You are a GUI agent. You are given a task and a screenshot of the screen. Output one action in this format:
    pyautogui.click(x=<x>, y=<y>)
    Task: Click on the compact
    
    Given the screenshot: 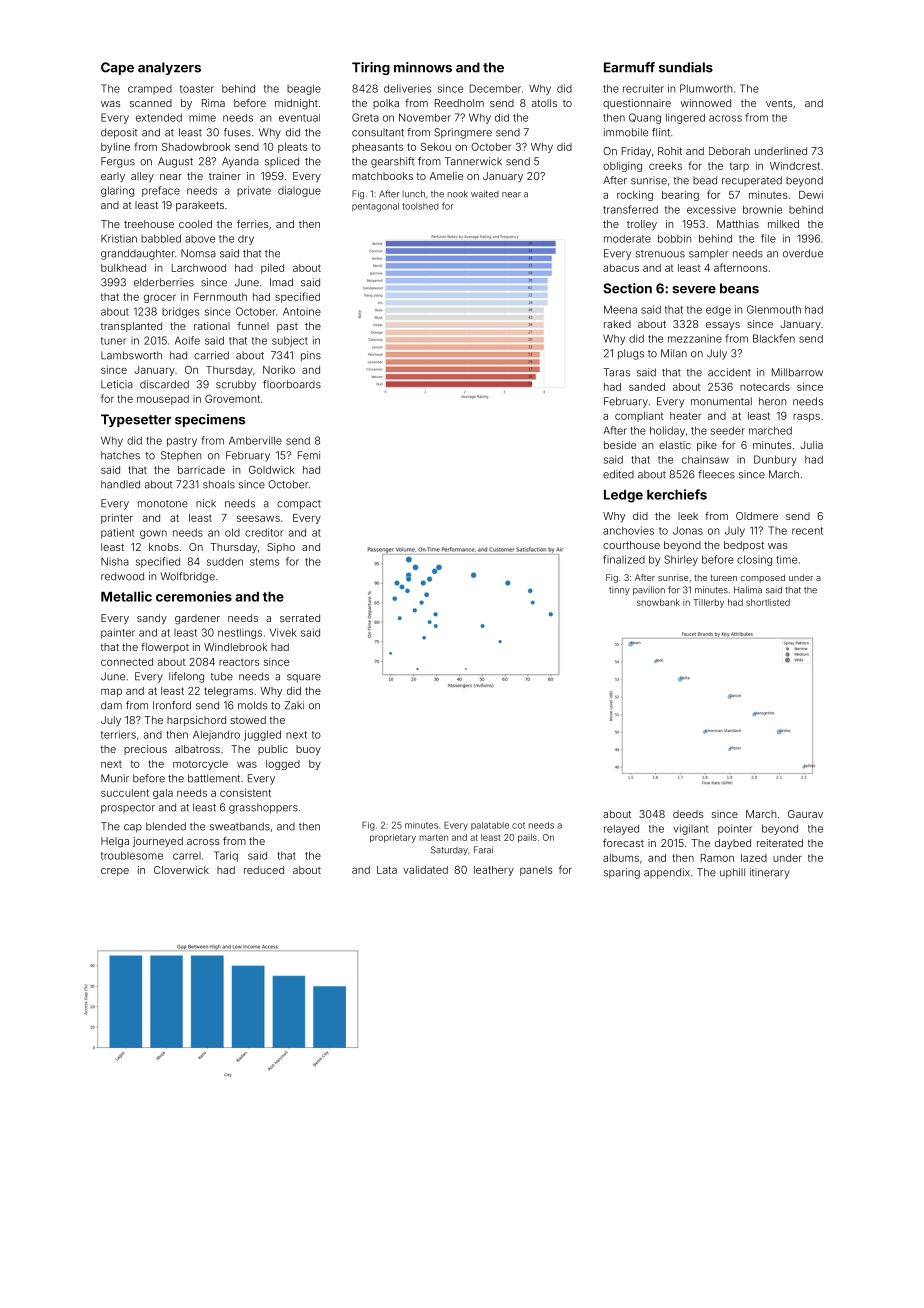 What is the action you would take?
    pyautogui.click(x=299, y=505)
